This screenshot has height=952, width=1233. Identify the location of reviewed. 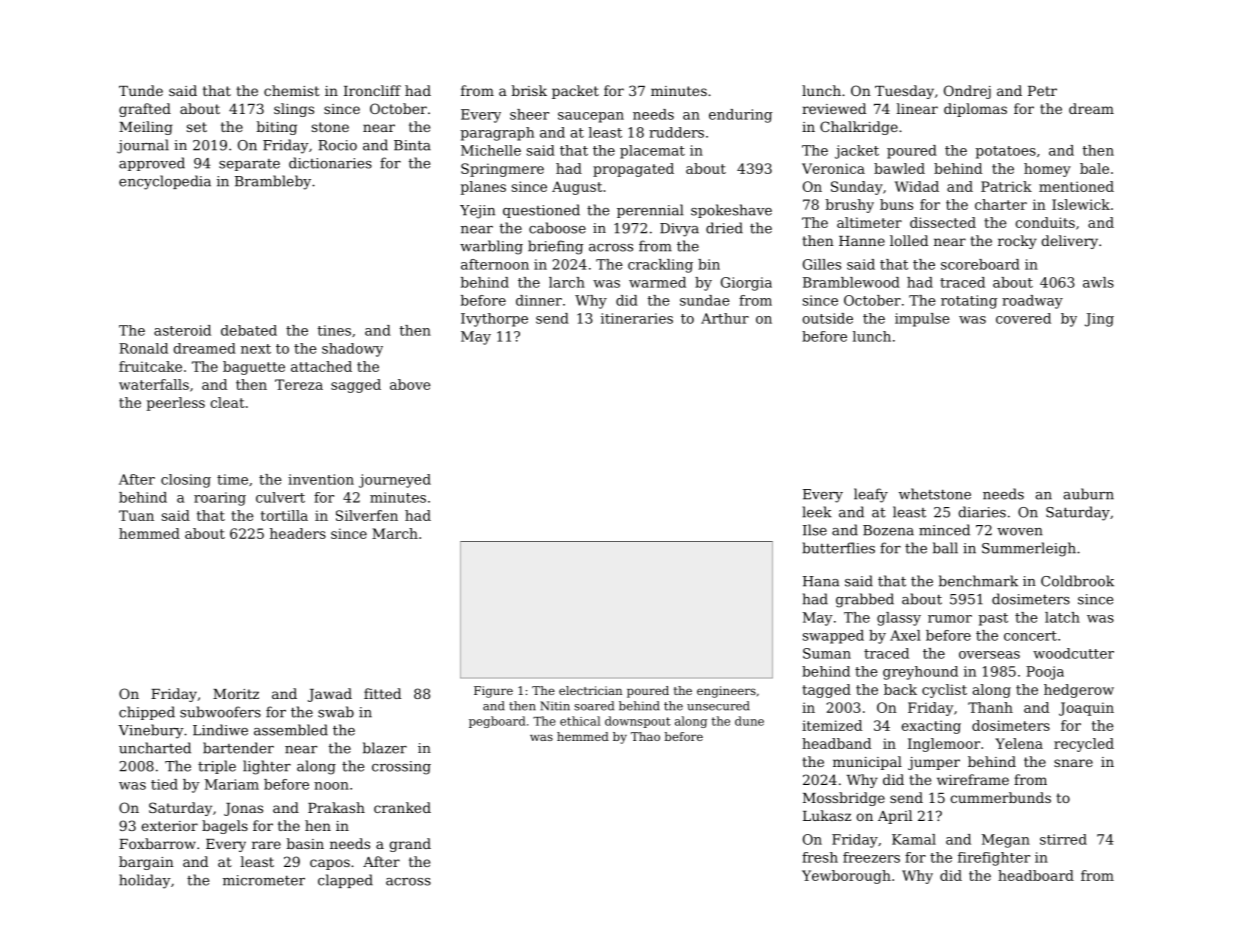
(834, 108).
